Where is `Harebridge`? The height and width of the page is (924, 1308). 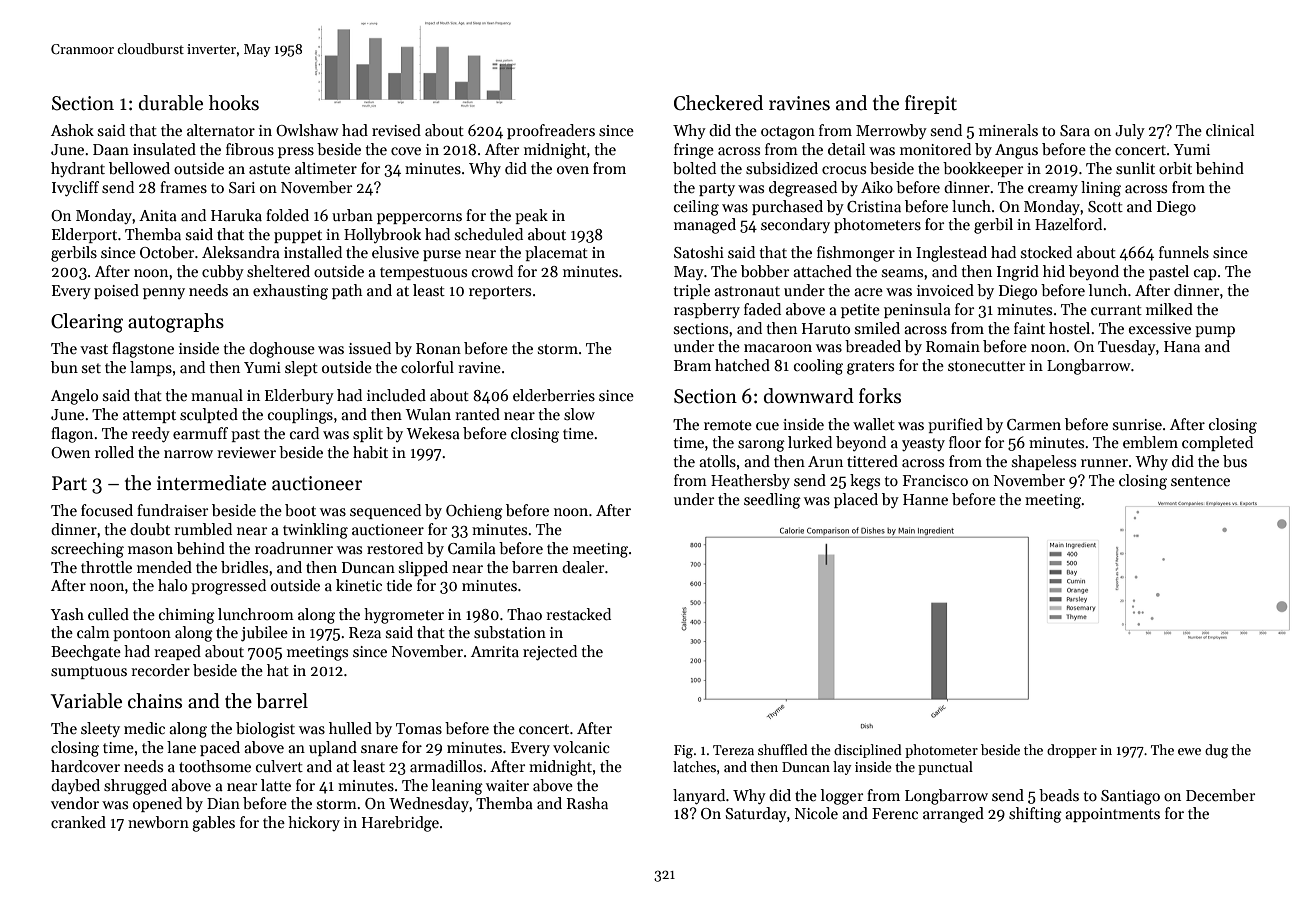 Harebridge is located at coordinates (400, 824).
